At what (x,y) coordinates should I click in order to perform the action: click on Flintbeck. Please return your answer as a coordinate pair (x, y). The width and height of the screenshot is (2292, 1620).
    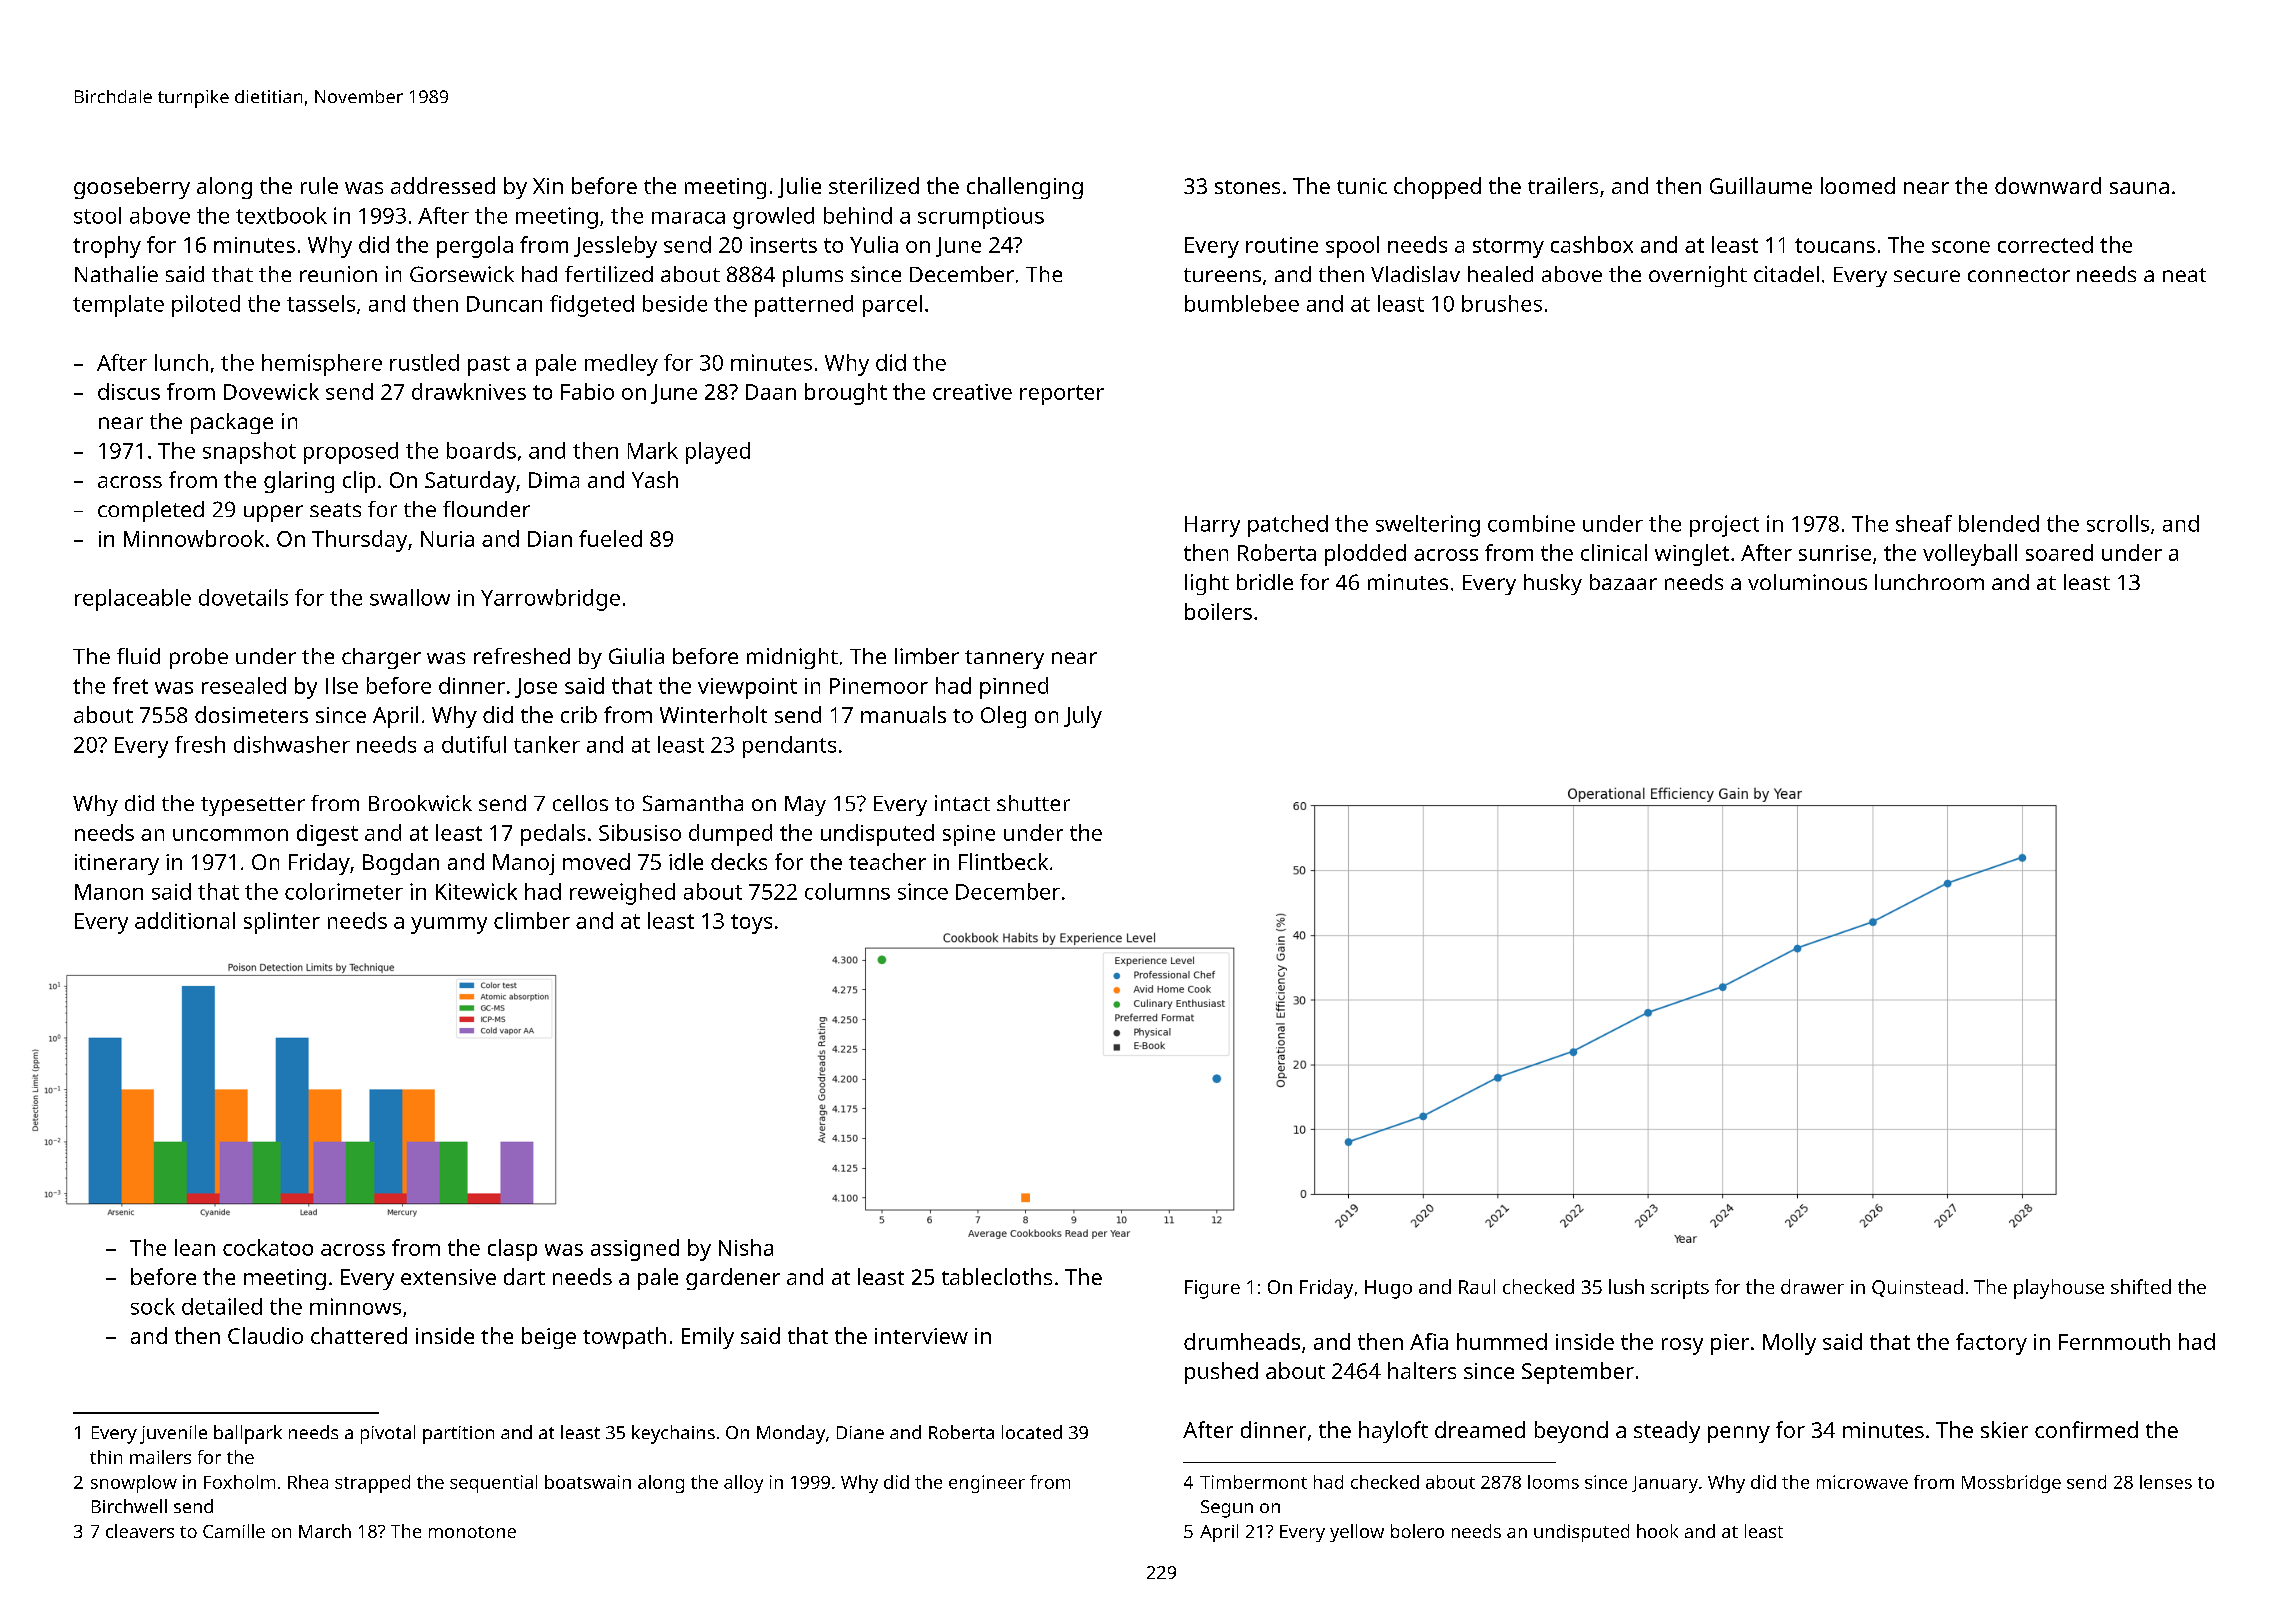
    Looking at the image, I should click on (1003, 861).
